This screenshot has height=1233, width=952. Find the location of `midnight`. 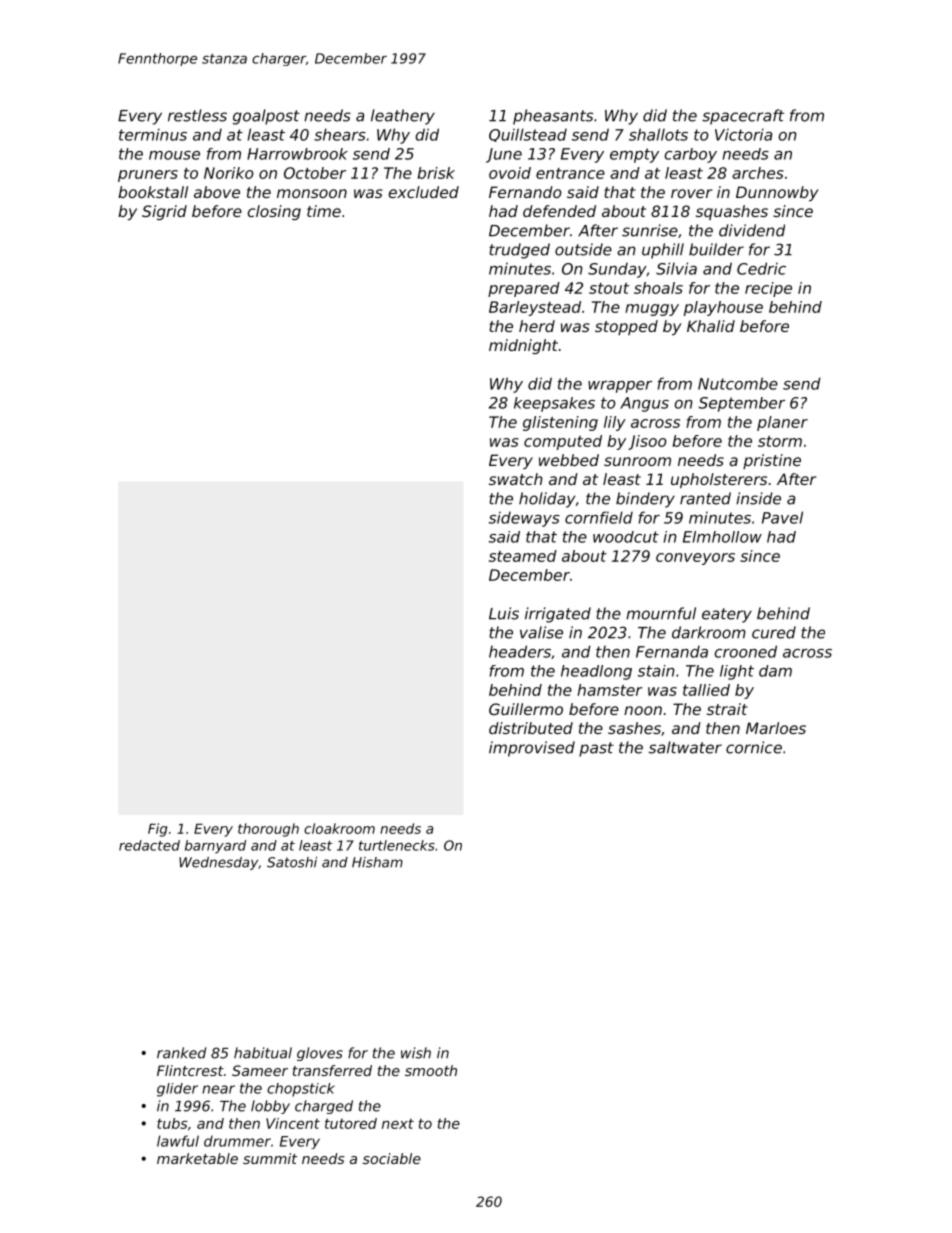

midnight is located at coordinates (523, 346).
